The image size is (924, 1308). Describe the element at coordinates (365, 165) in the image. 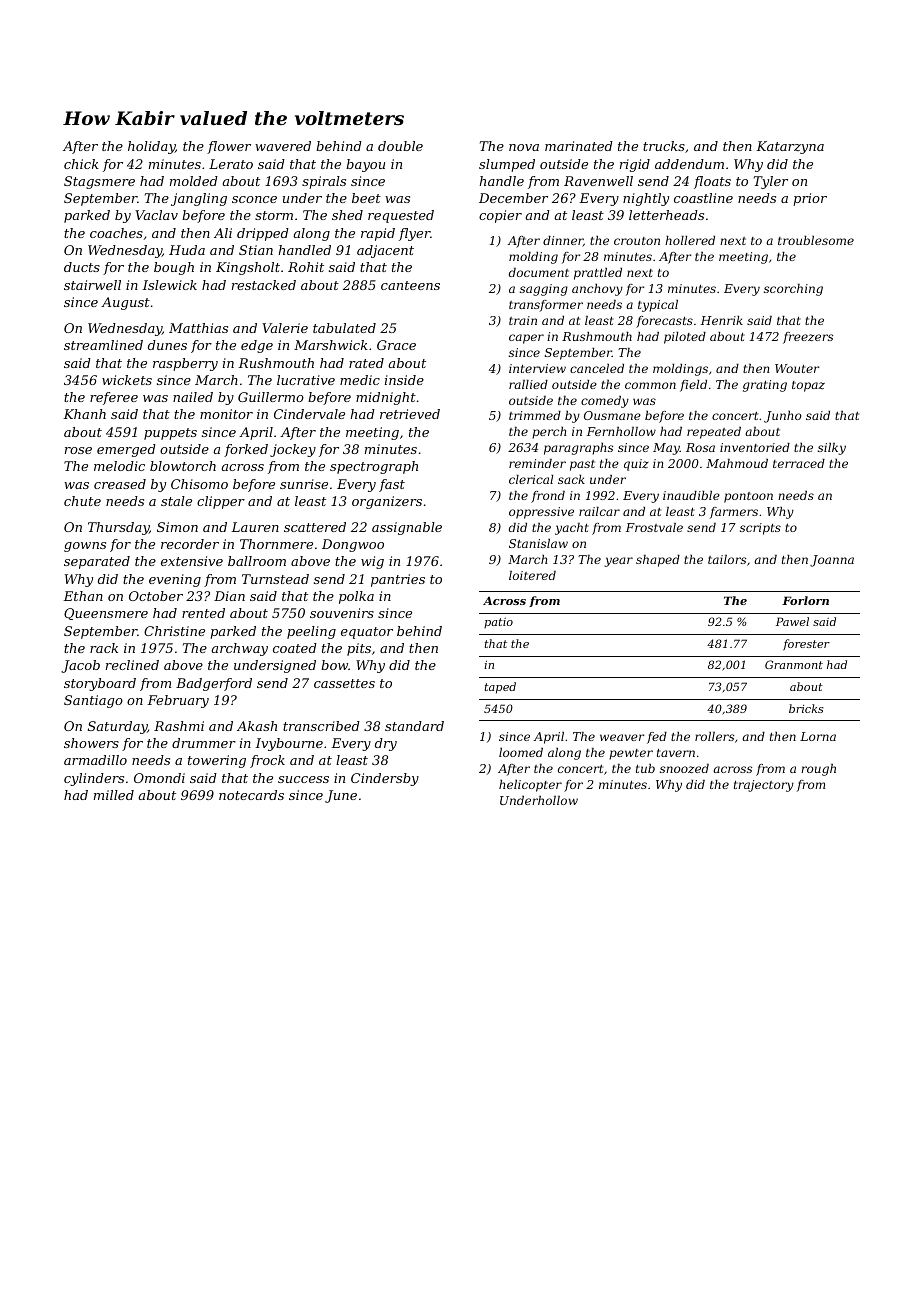

I see `bayou` at that location.
